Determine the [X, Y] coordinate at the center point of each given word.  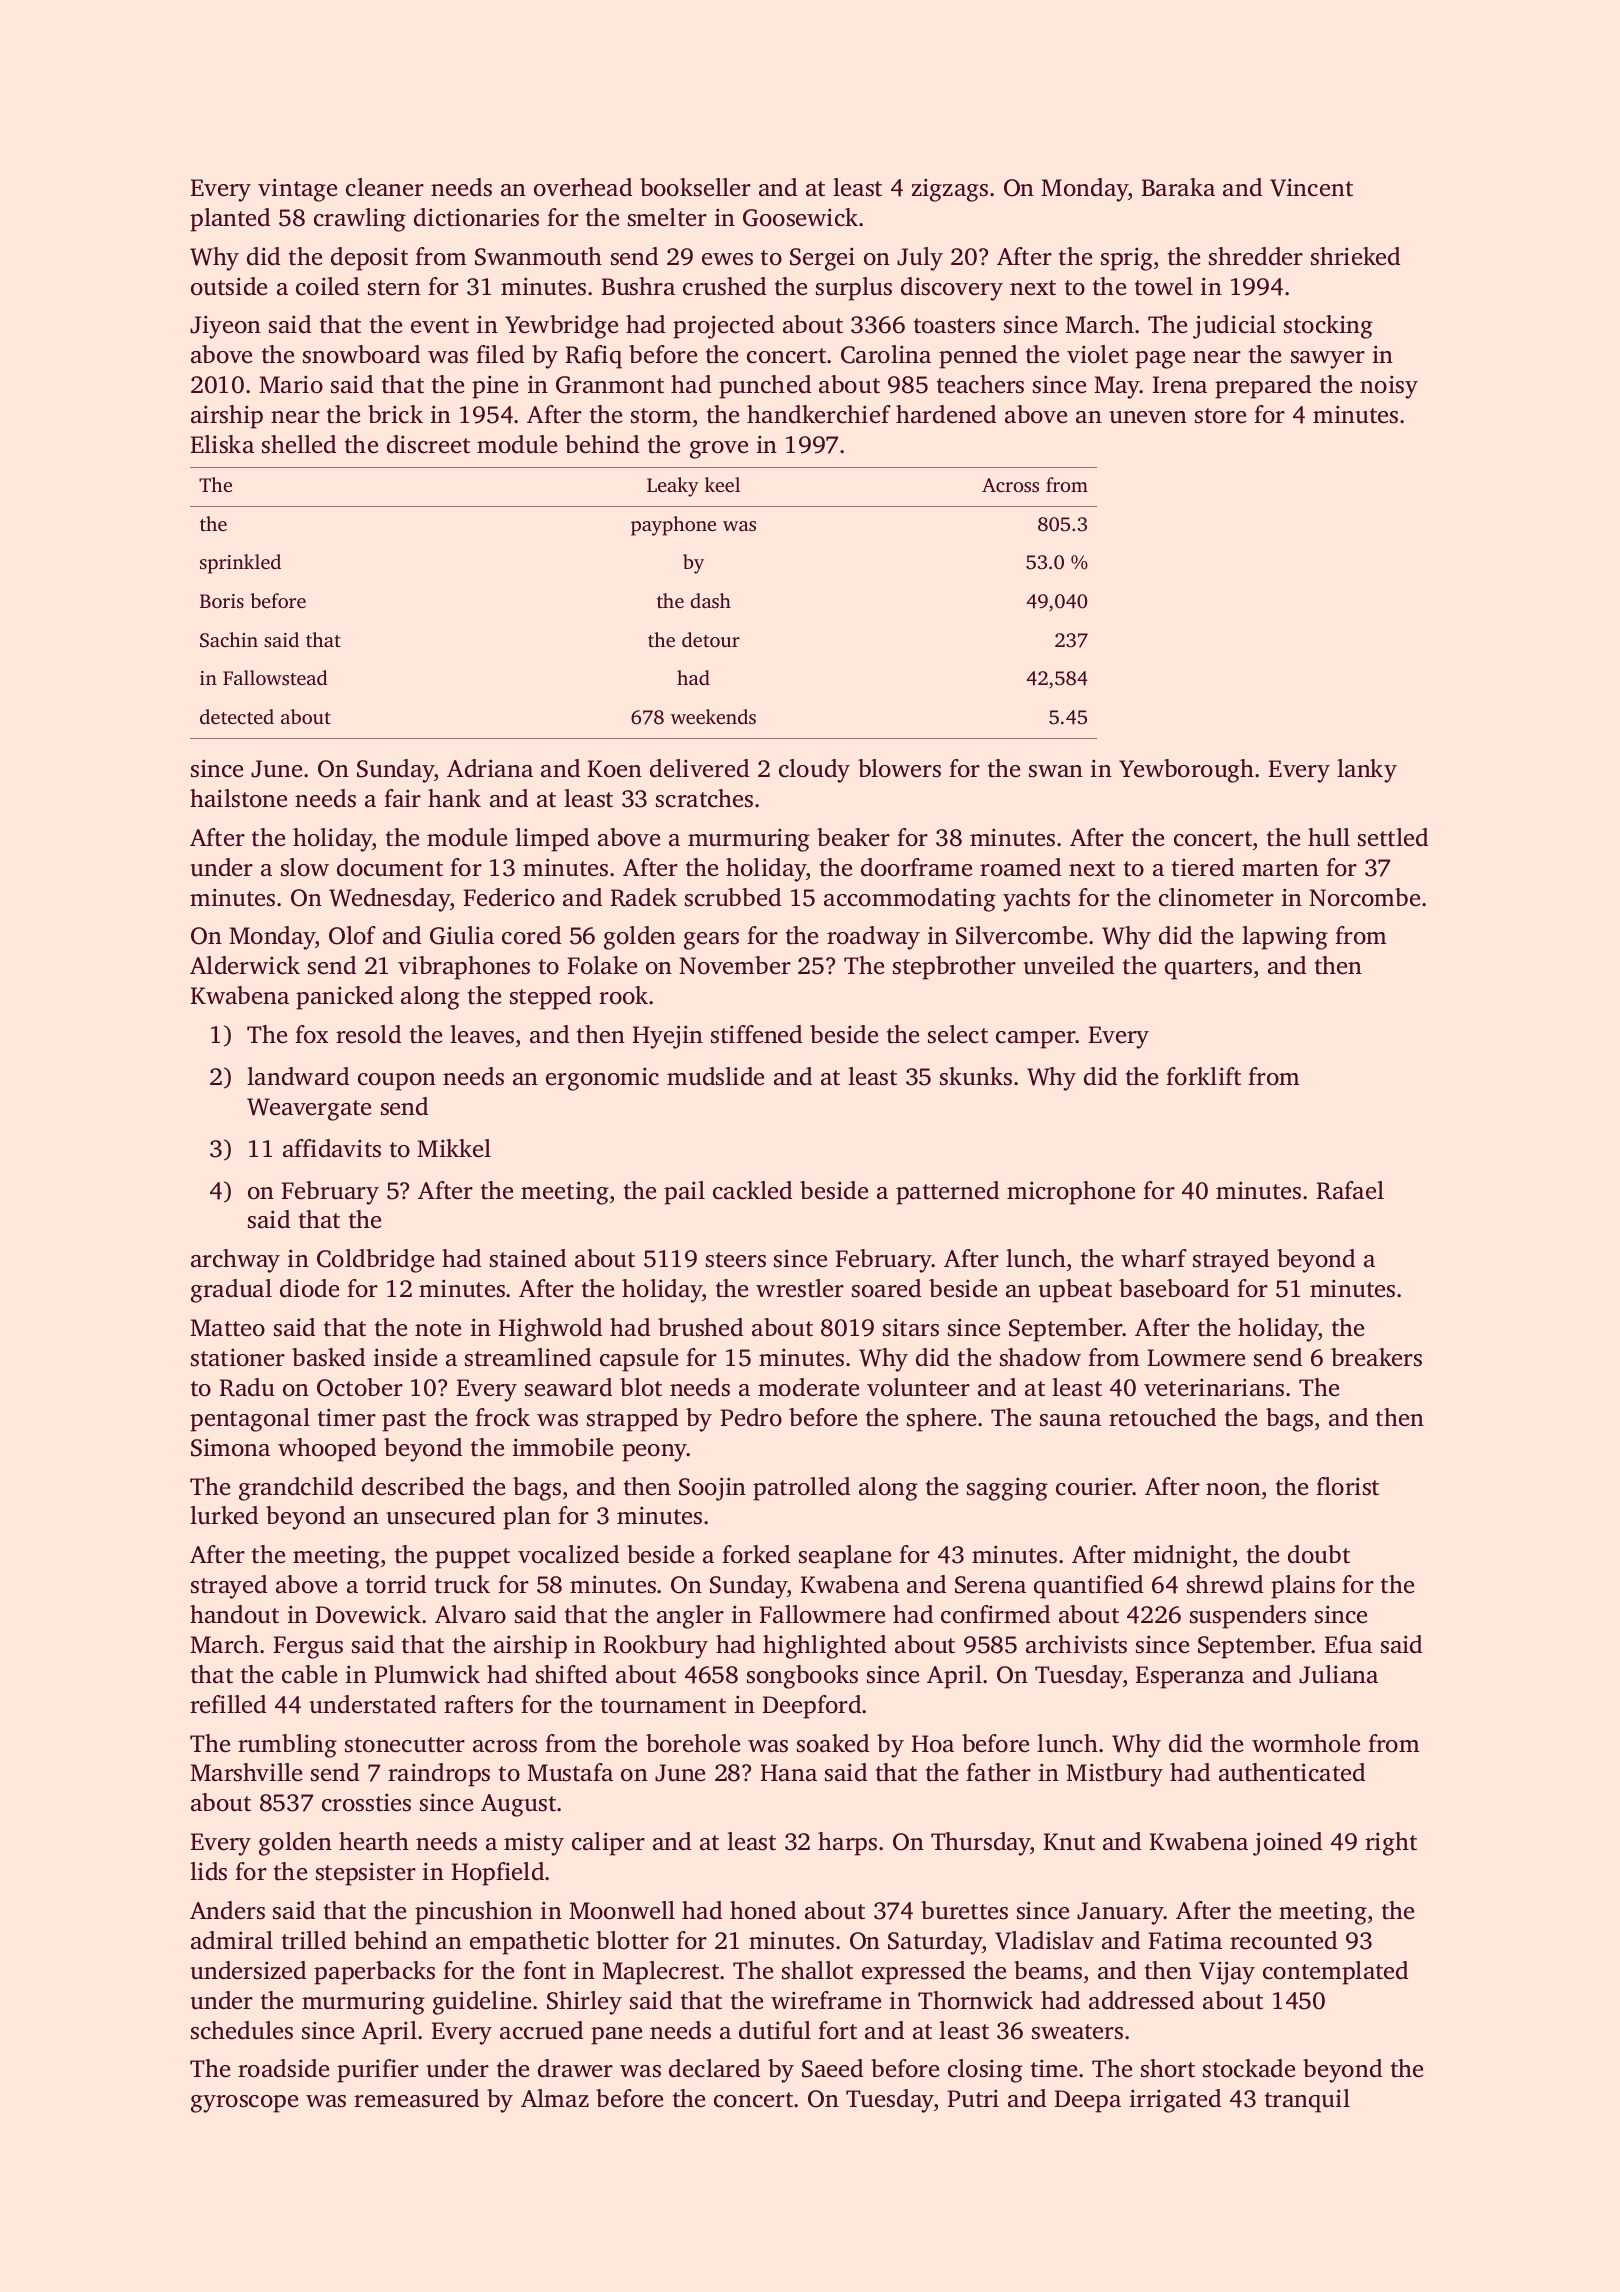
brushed [700, 1327]
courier [1094, 1486]
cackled [752, 1190]
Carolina [886, 354]
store [1220, 416]
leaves [482, 1034]
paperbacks [374, 1973]
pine [495, 387]
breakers [1376, 1357]
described [413, 1486]
